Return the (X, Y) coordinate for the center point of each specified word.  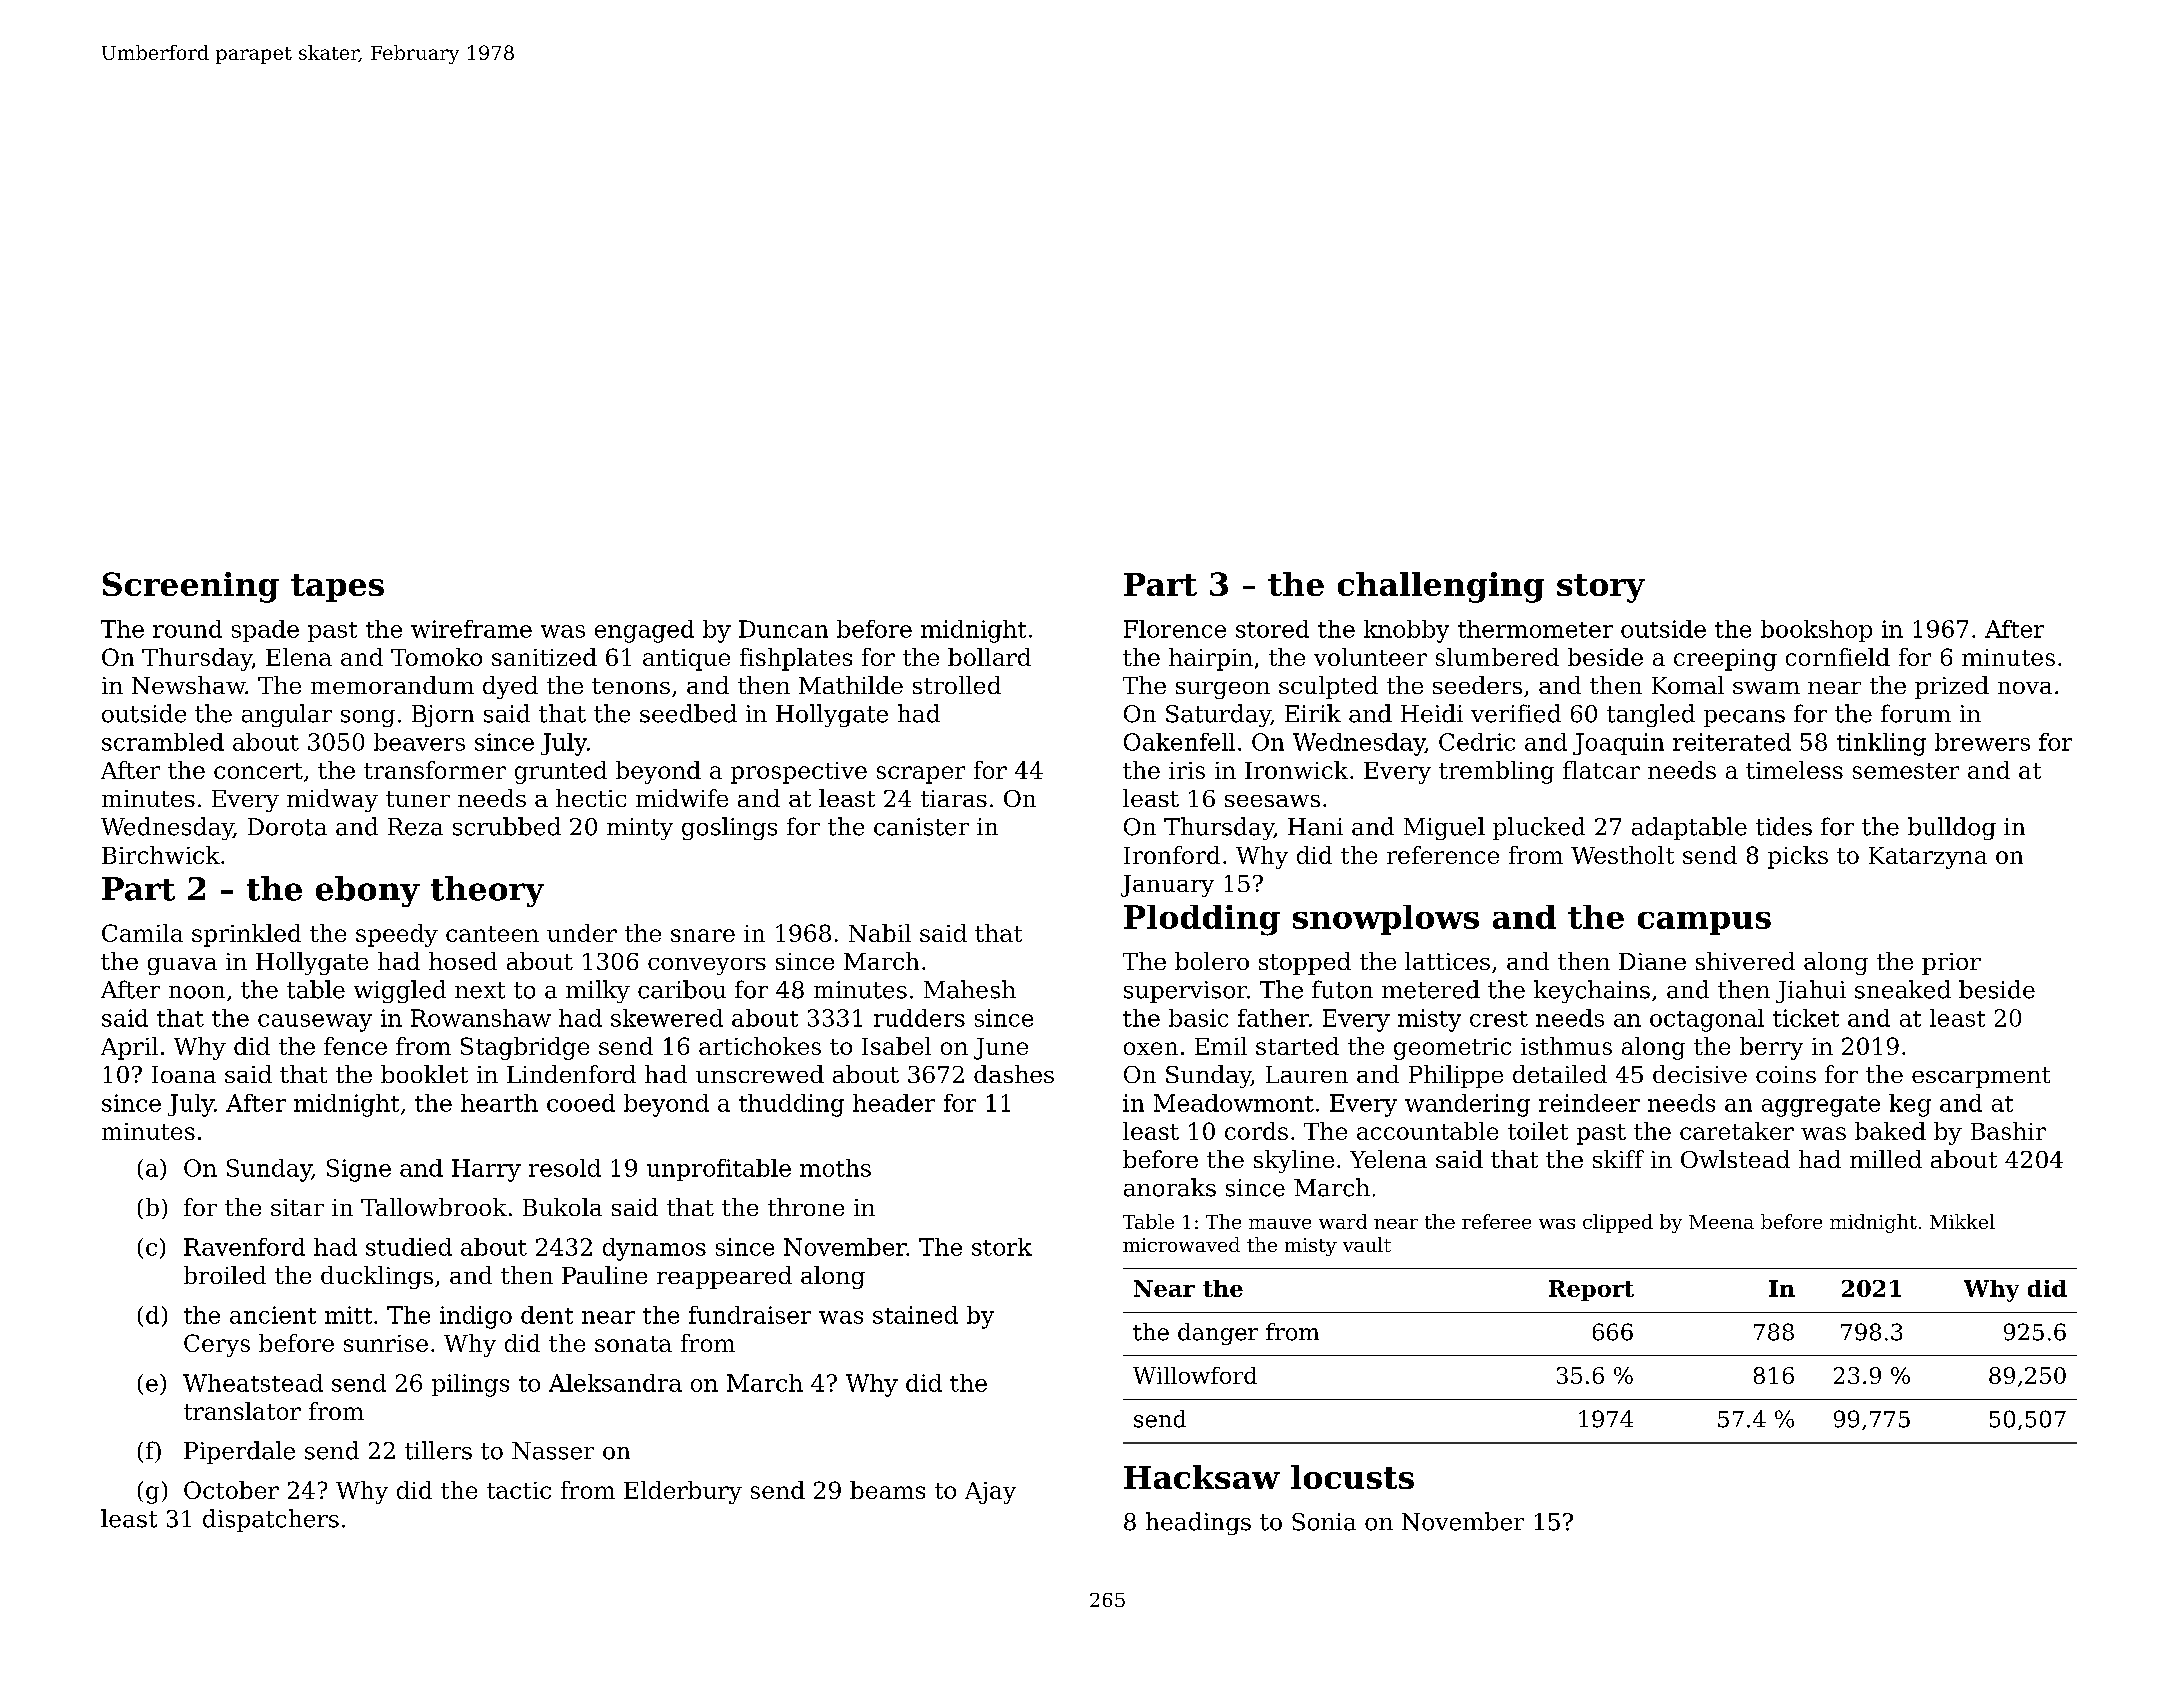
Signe (359, 1170)
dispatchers (271, 1520)
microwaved (1181, 1244)
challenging (1441, 587)
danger (1218, 1334)
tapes (337, 588)
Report (1591, 1290)
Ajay (990, 1493)
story (1601, 588)
